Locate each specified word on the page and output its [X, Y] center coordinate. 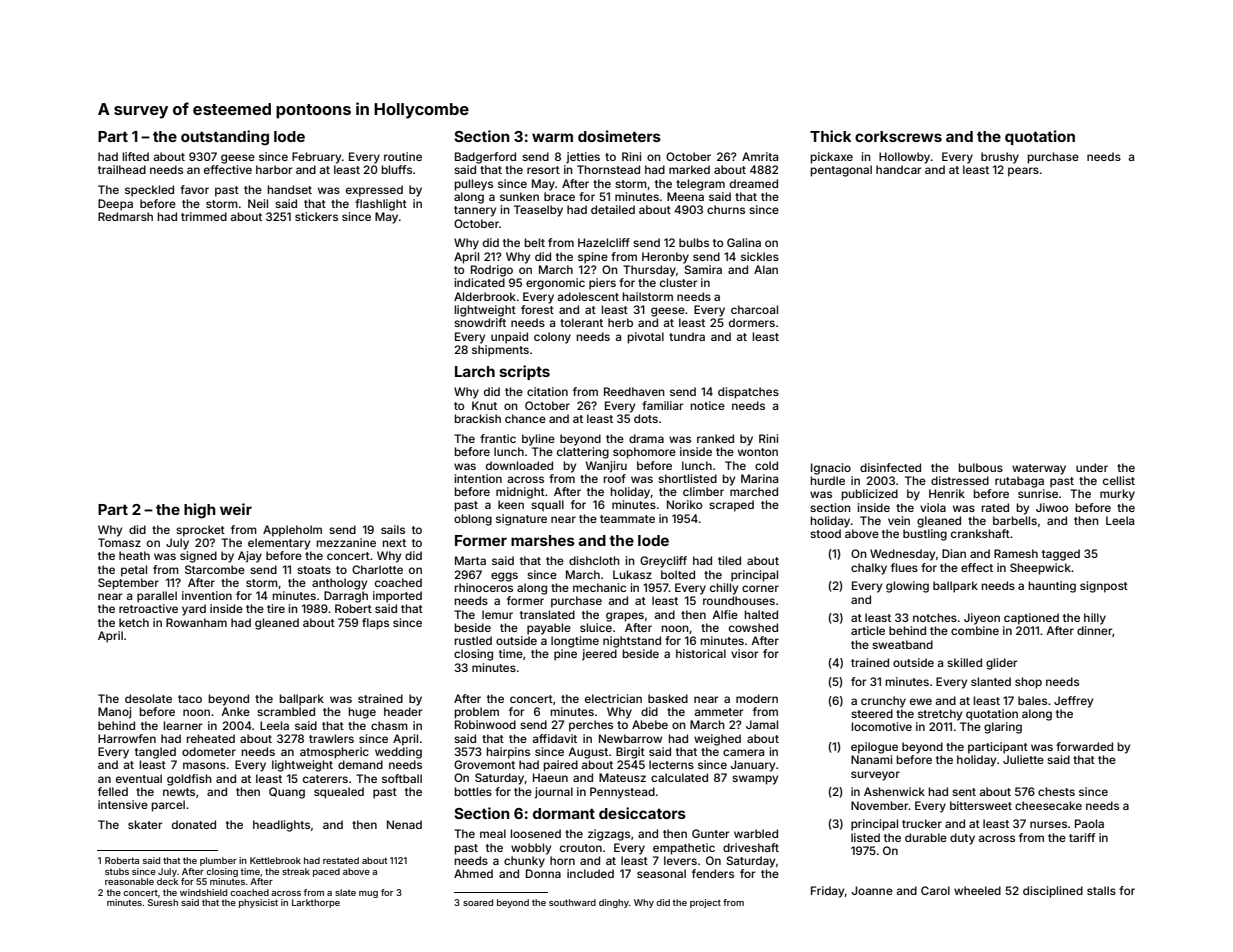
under [1092, 467]
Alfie [725, 614]
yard [194, 610]
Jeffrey [1073, 702]
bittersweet [981, 805]
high [200, 511]
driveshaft [751, 847]
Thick [830, 136]
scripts [524, 372]
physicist [258, 903]
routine [403, 156]
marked [689, 169]
